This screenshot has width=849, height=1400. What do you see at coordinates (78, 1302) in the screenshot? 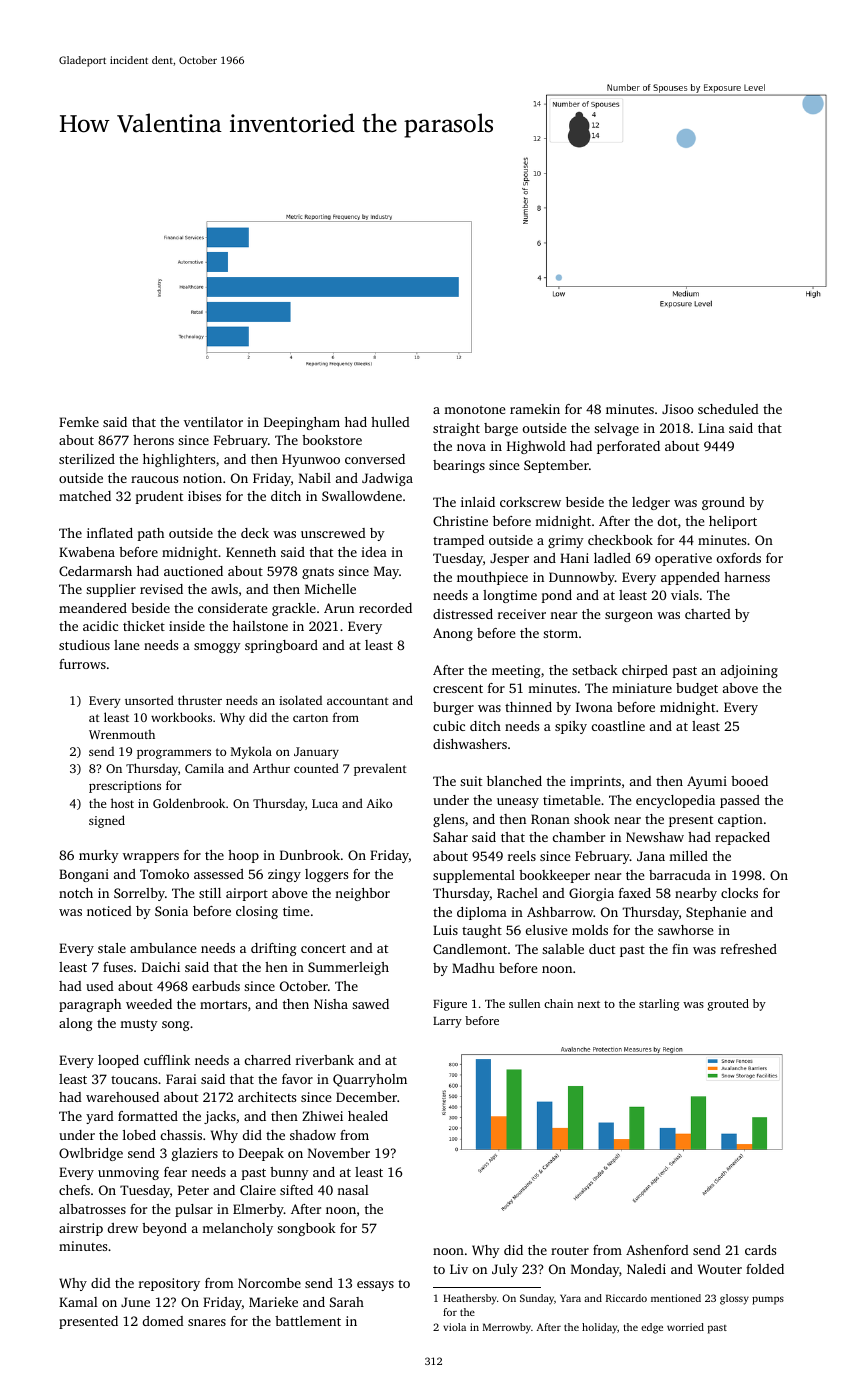
I see `Kamal` at bounding box center [78, 1302].
